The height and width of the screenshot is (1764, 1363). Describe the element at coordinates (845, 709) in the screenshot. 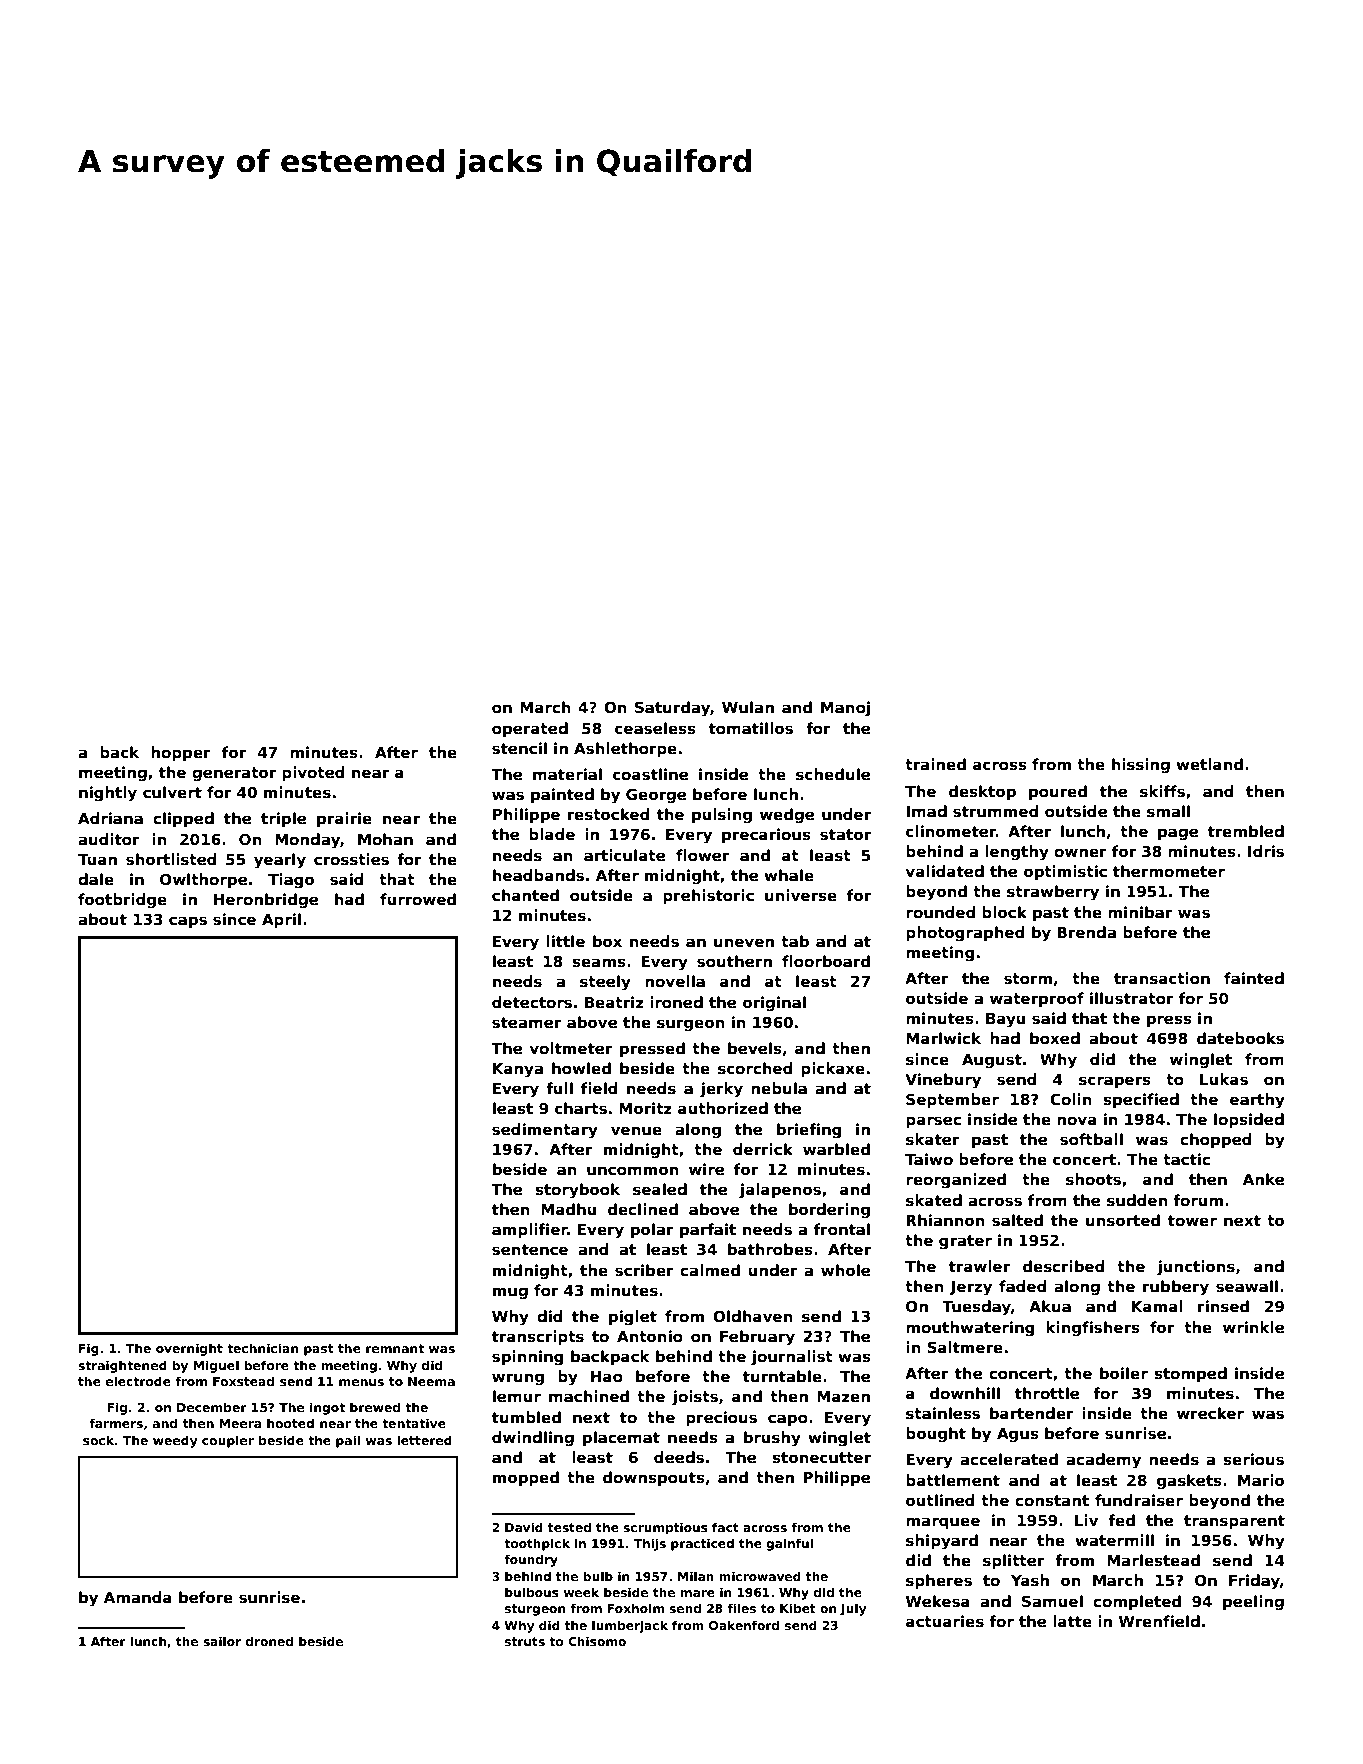

I see `Manoj` at that location.
